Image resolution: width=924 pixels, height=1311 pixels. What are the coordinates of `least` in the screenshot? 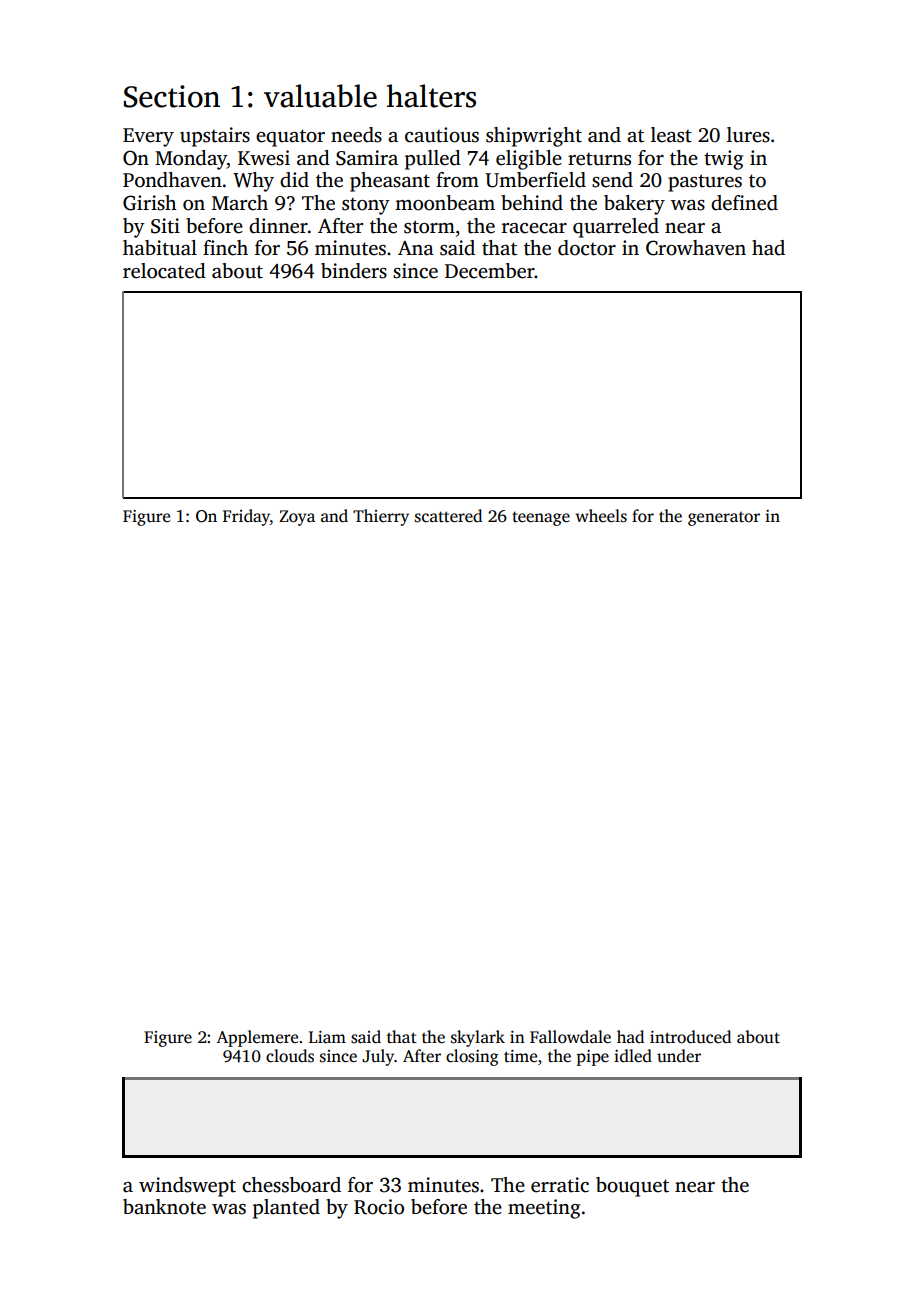 It's located at (671, 135).
